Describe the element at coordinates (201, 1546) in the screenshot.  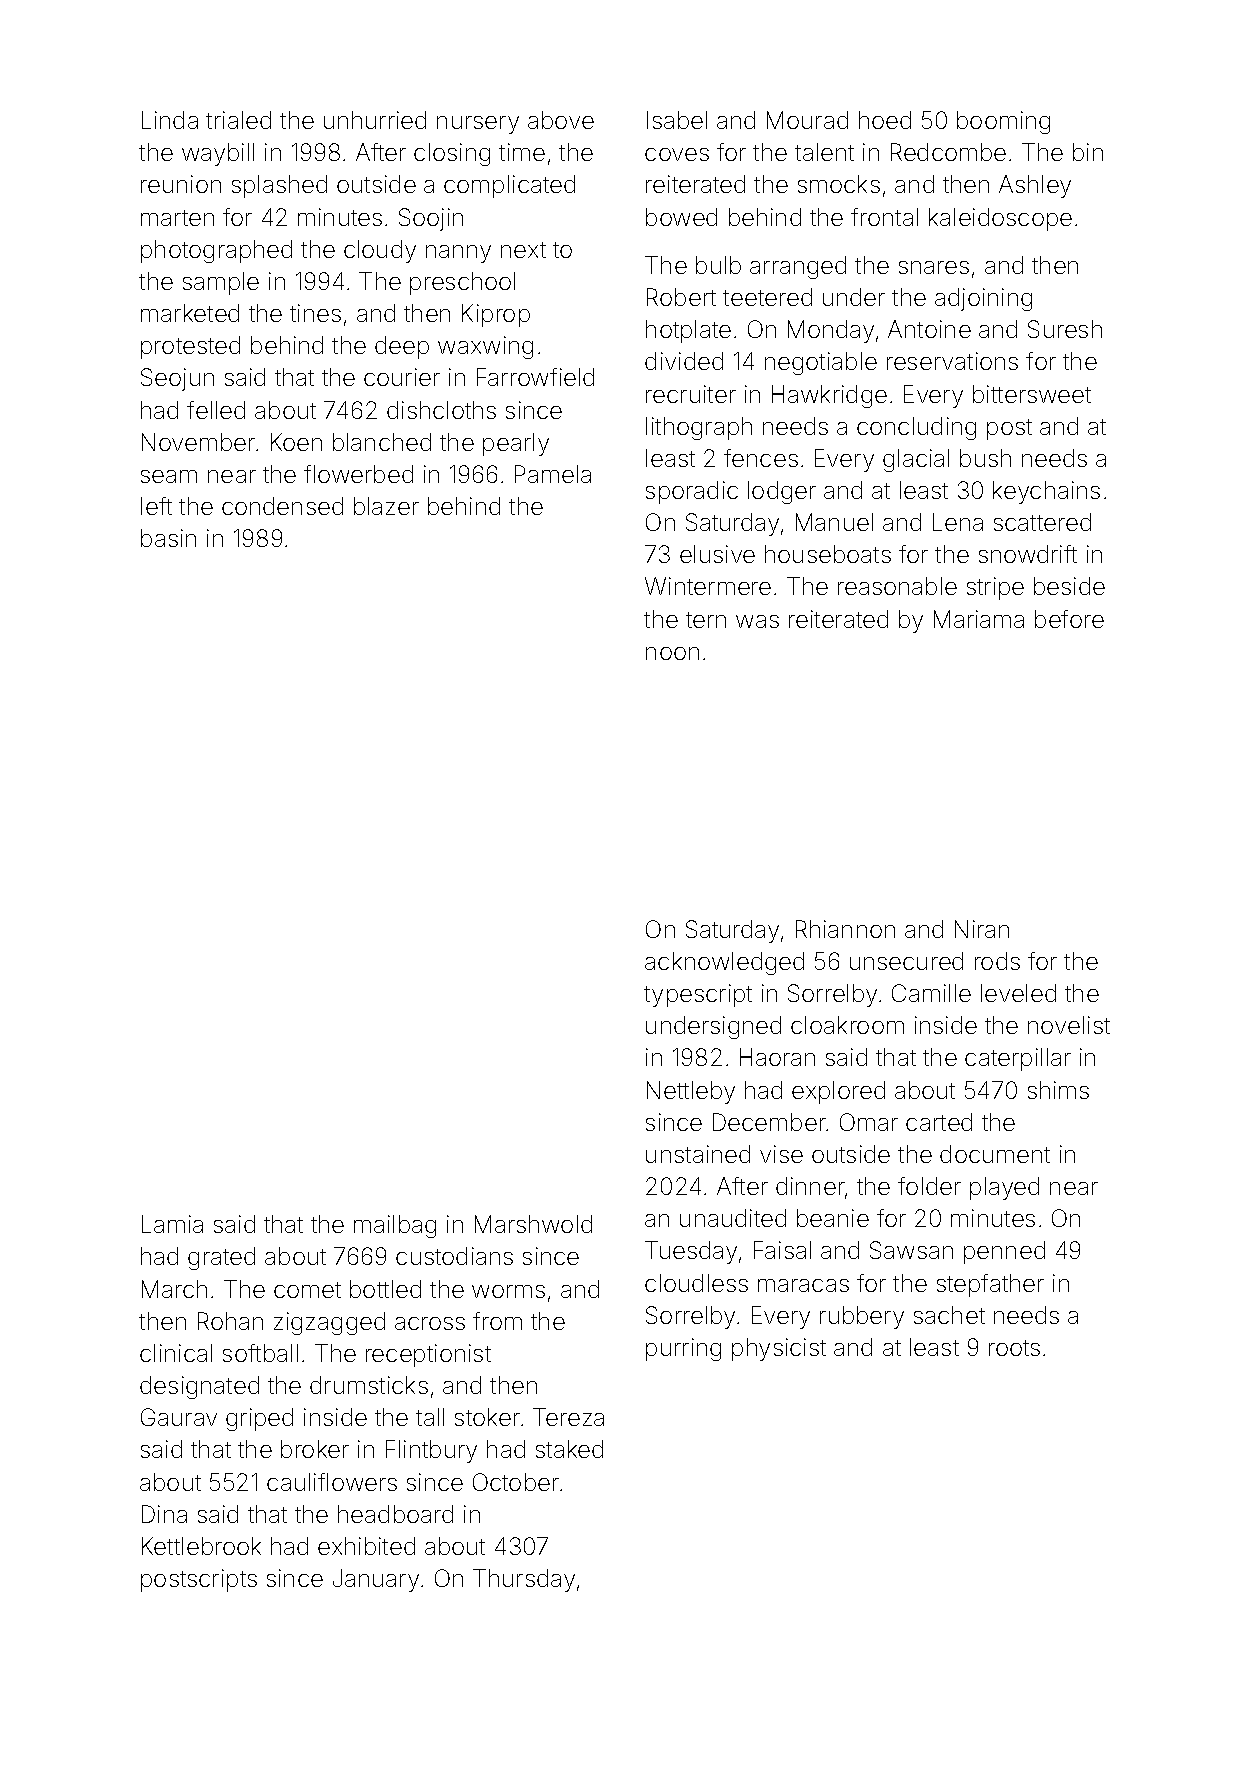
I see `Kettlebrook` at that location.
